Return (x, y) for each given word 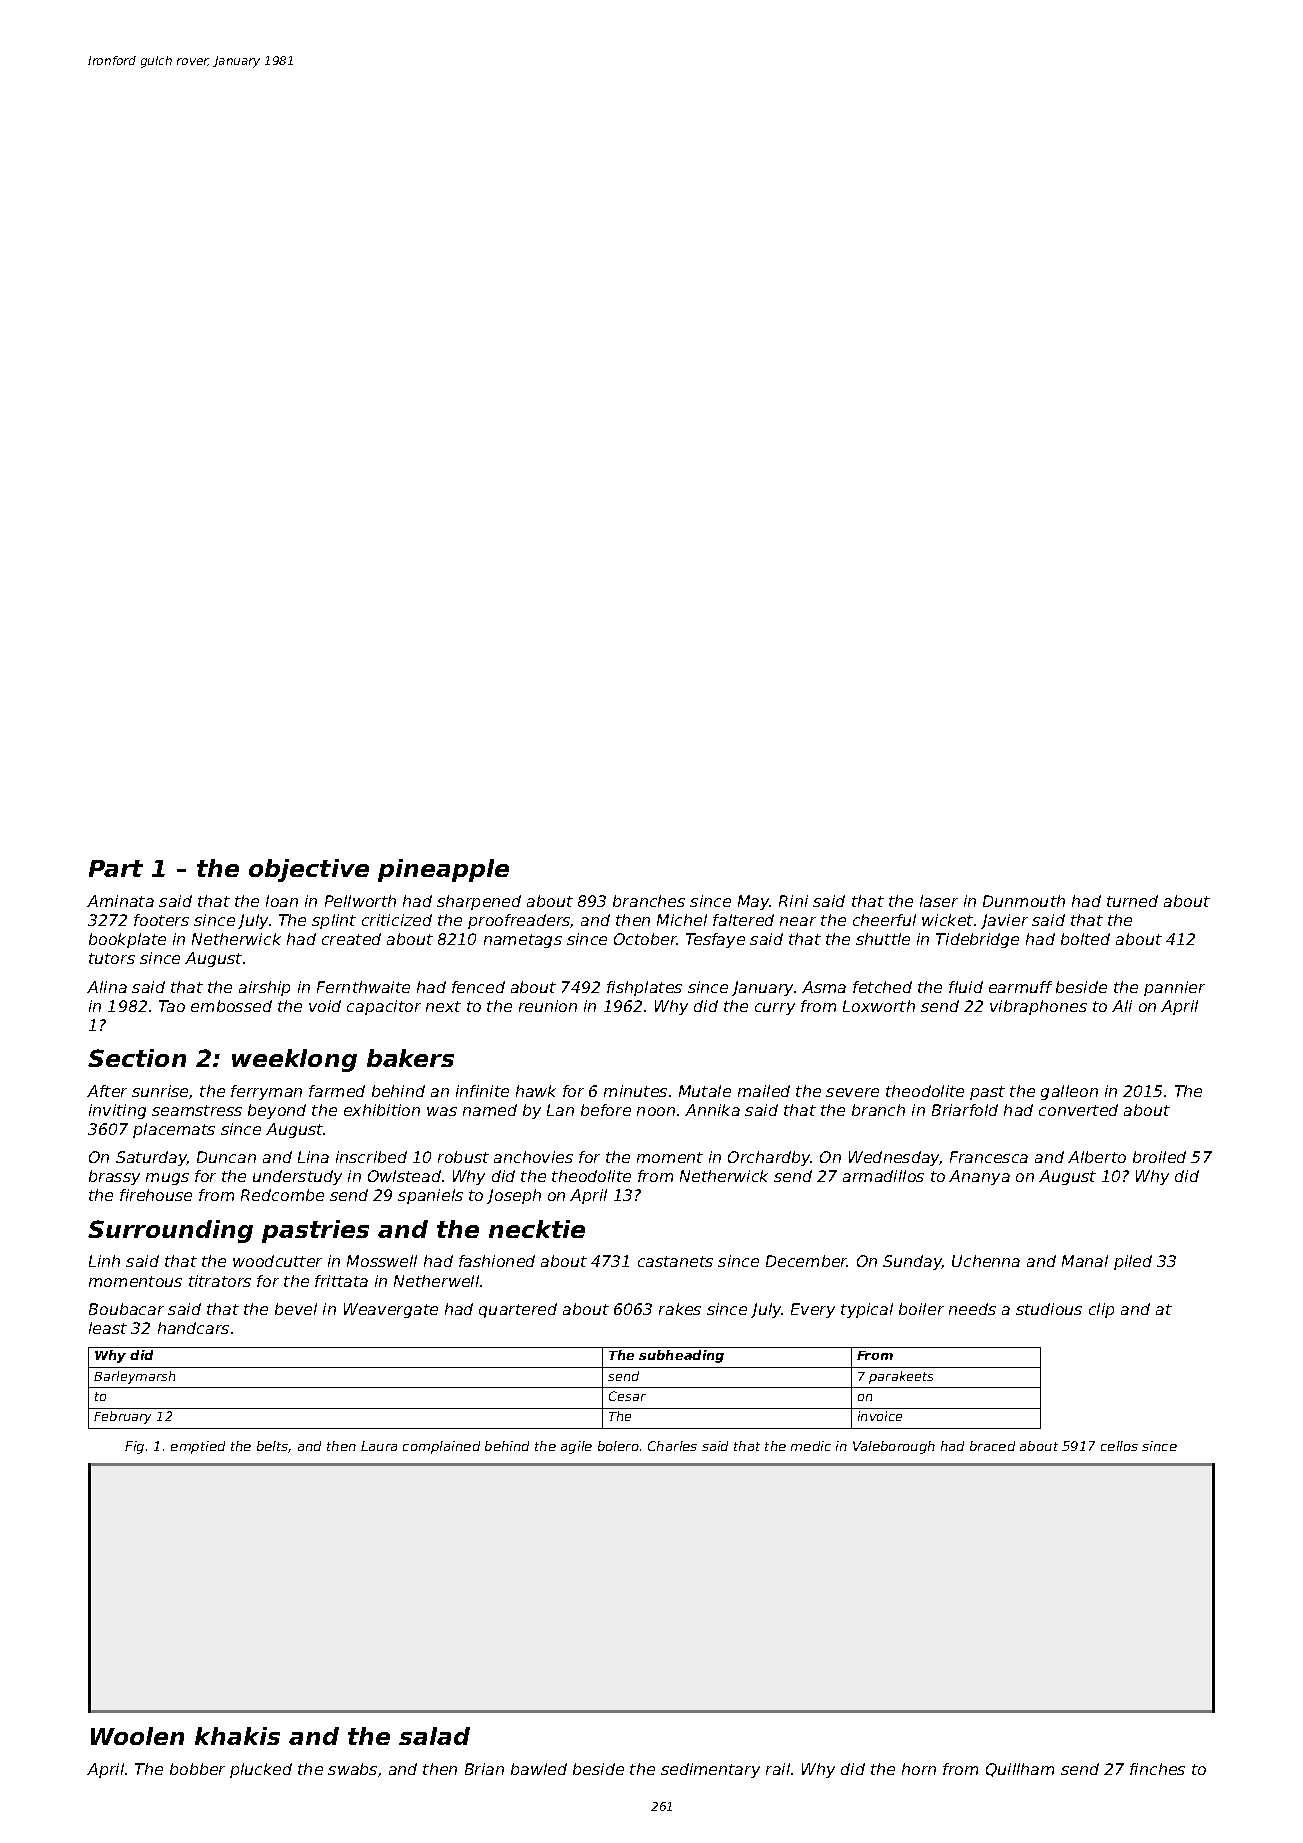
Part (116, 868)
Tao (172, 1006)
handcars (193, 1328)
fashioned (497, 1261)
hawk (536, 1091)
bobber (197, 1769)
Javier (1004, 921)
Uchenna (986, 1261)
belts (273, 1447)
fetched (882, 987)
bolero (618, 1446)
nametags (523, 941)
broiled (1159, 1157)
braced (992, 1446)
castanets (675, 1261)
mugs (167, 1179)
